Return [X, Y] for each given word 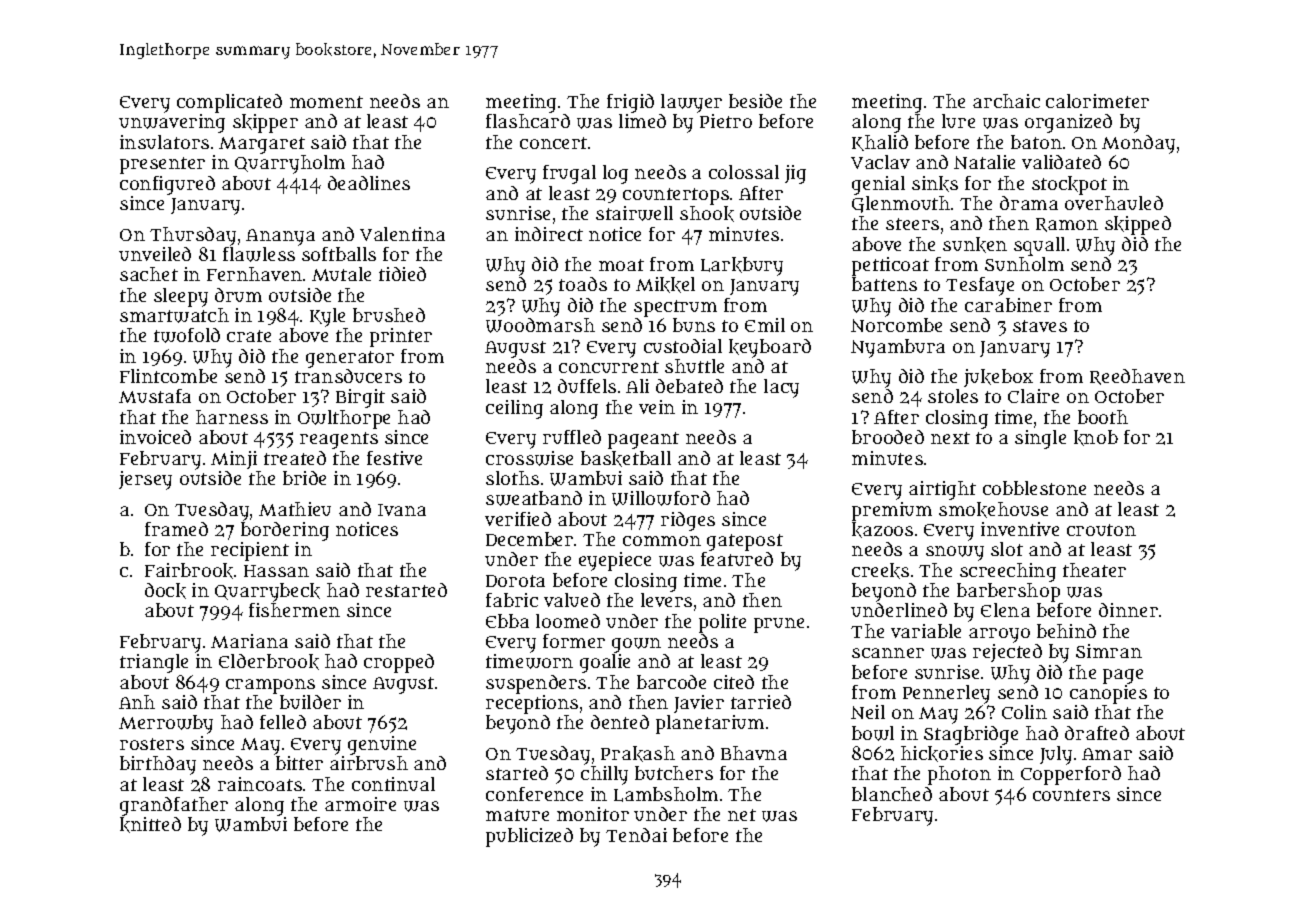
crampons [270, 686]
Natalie [984, 162]
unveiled [155, 254]
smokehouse [993, 510]
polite [722, 623]
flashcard [528, 121]
